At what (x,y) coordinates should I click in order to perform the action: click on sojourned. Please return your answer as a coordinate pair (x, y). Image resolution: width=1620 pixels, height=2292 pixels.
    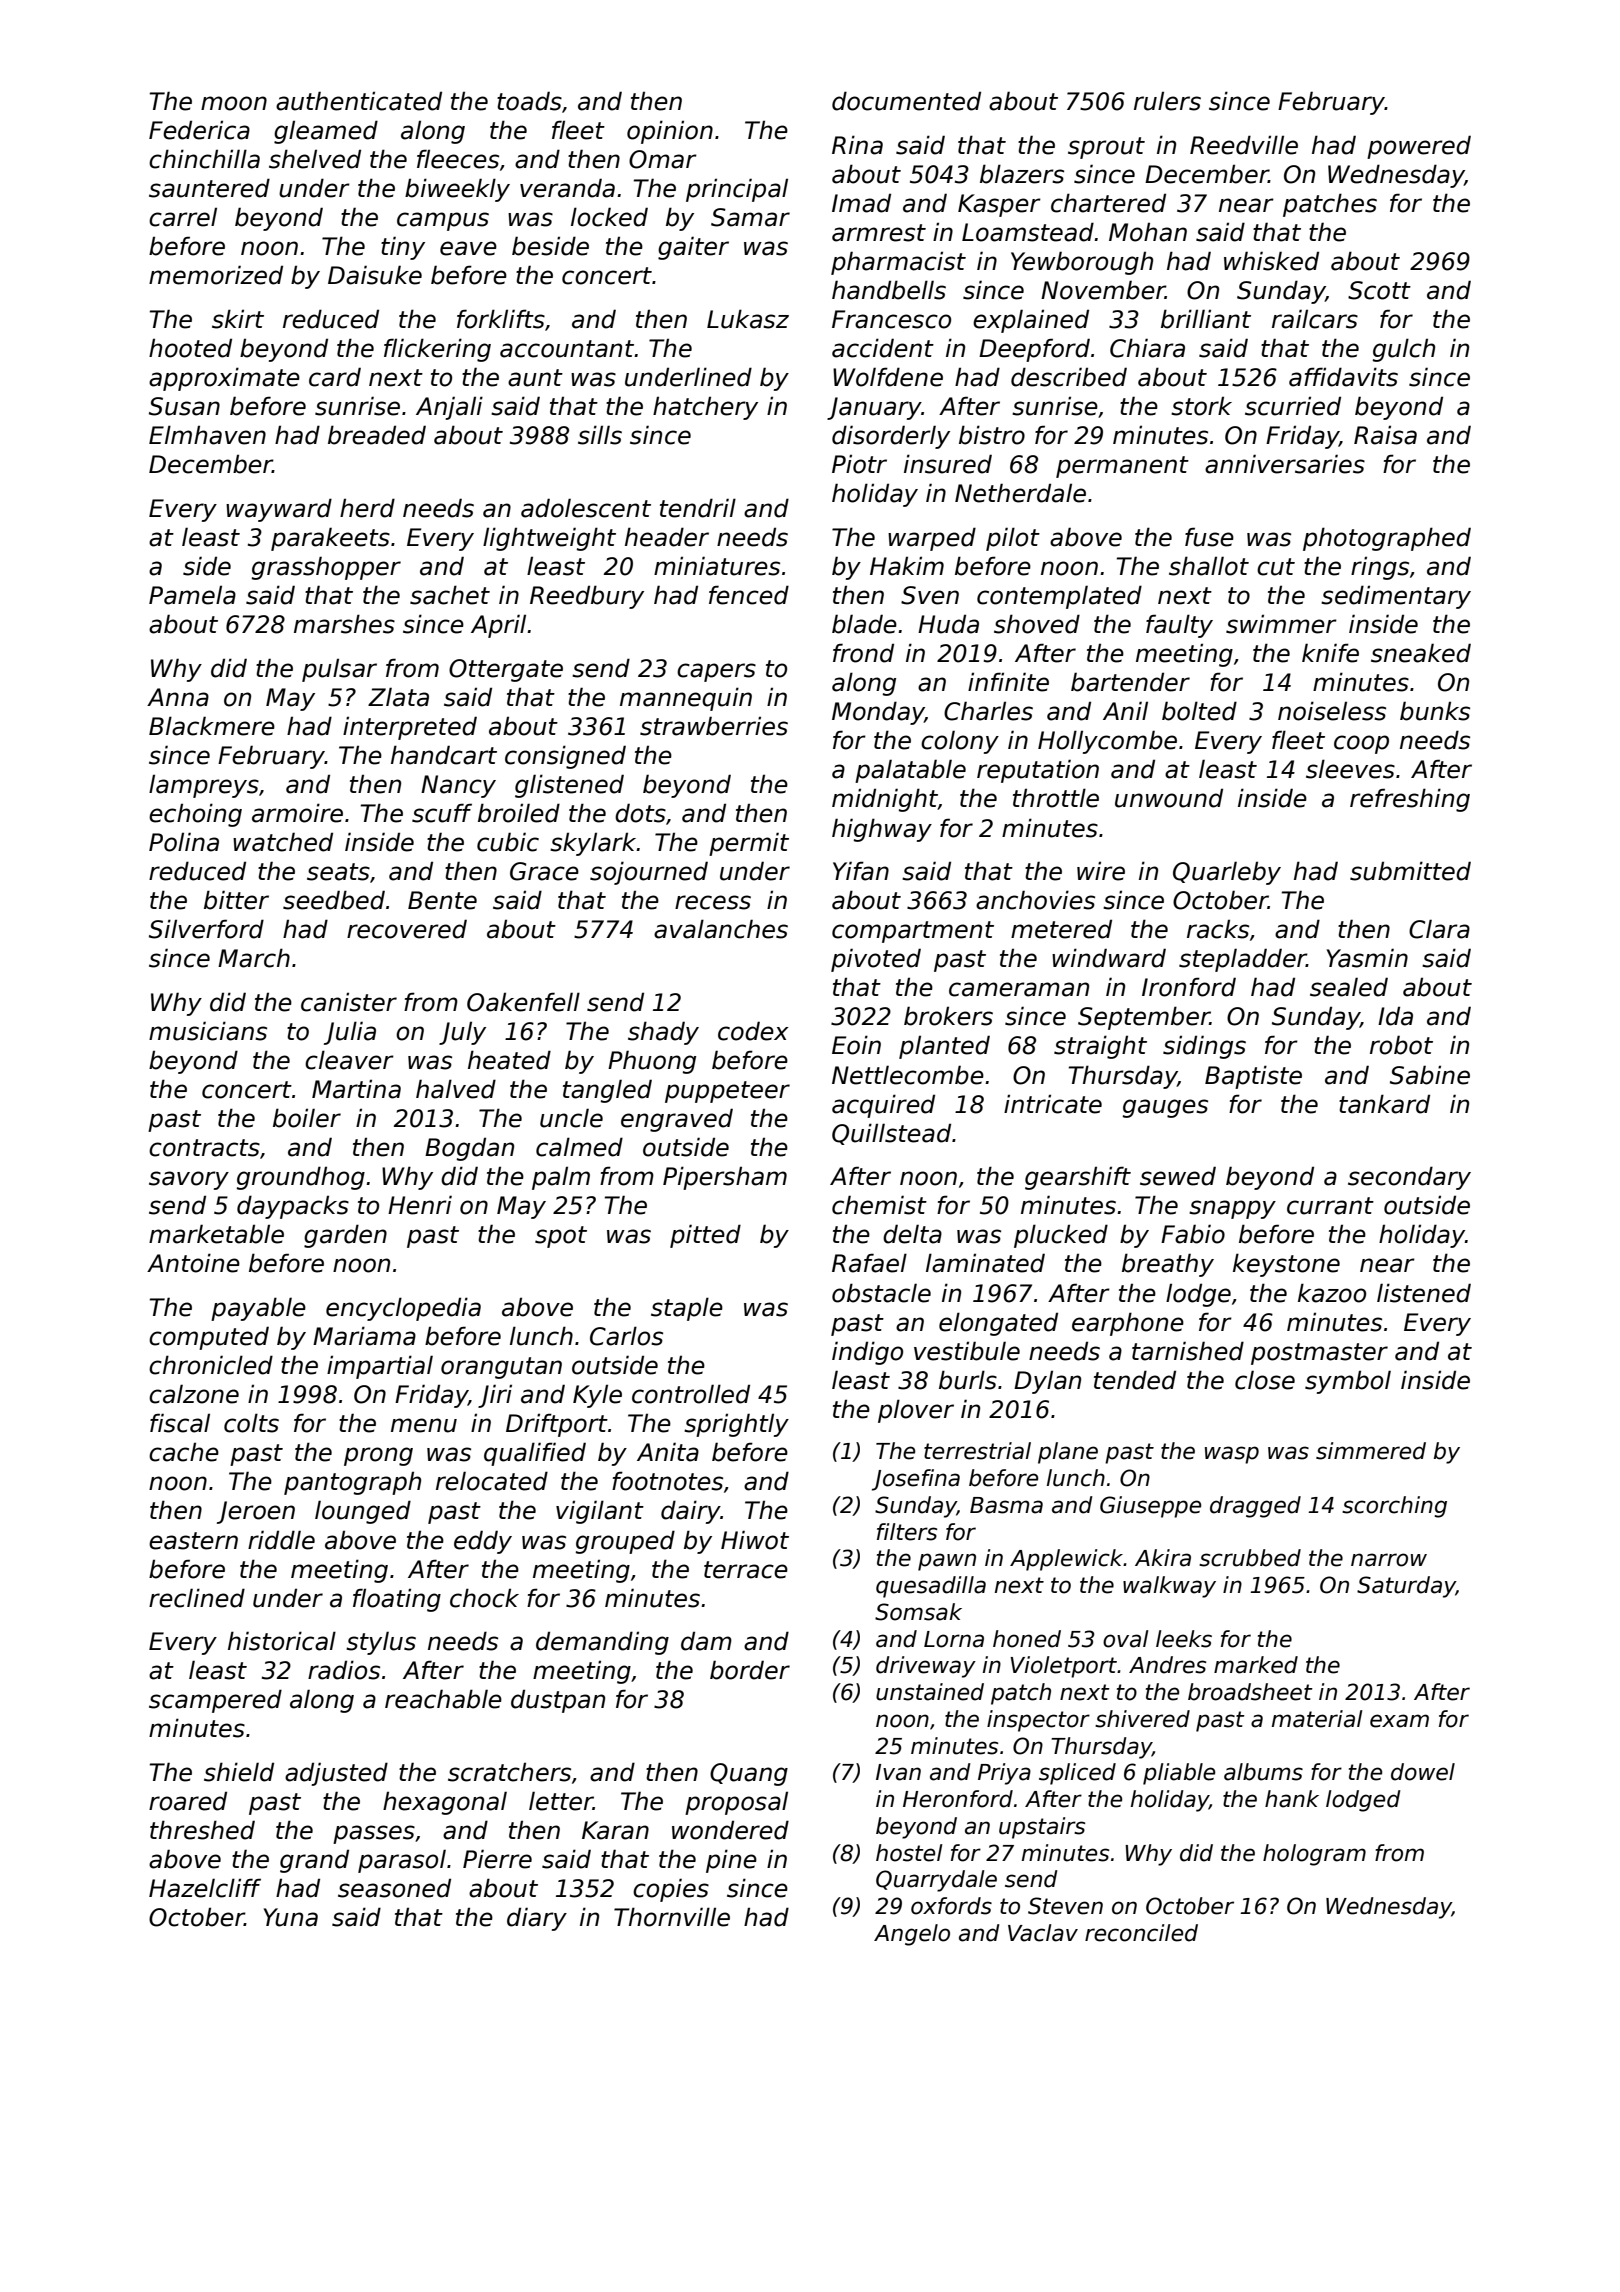
    Looking at the image, I should click on (649, 873).
